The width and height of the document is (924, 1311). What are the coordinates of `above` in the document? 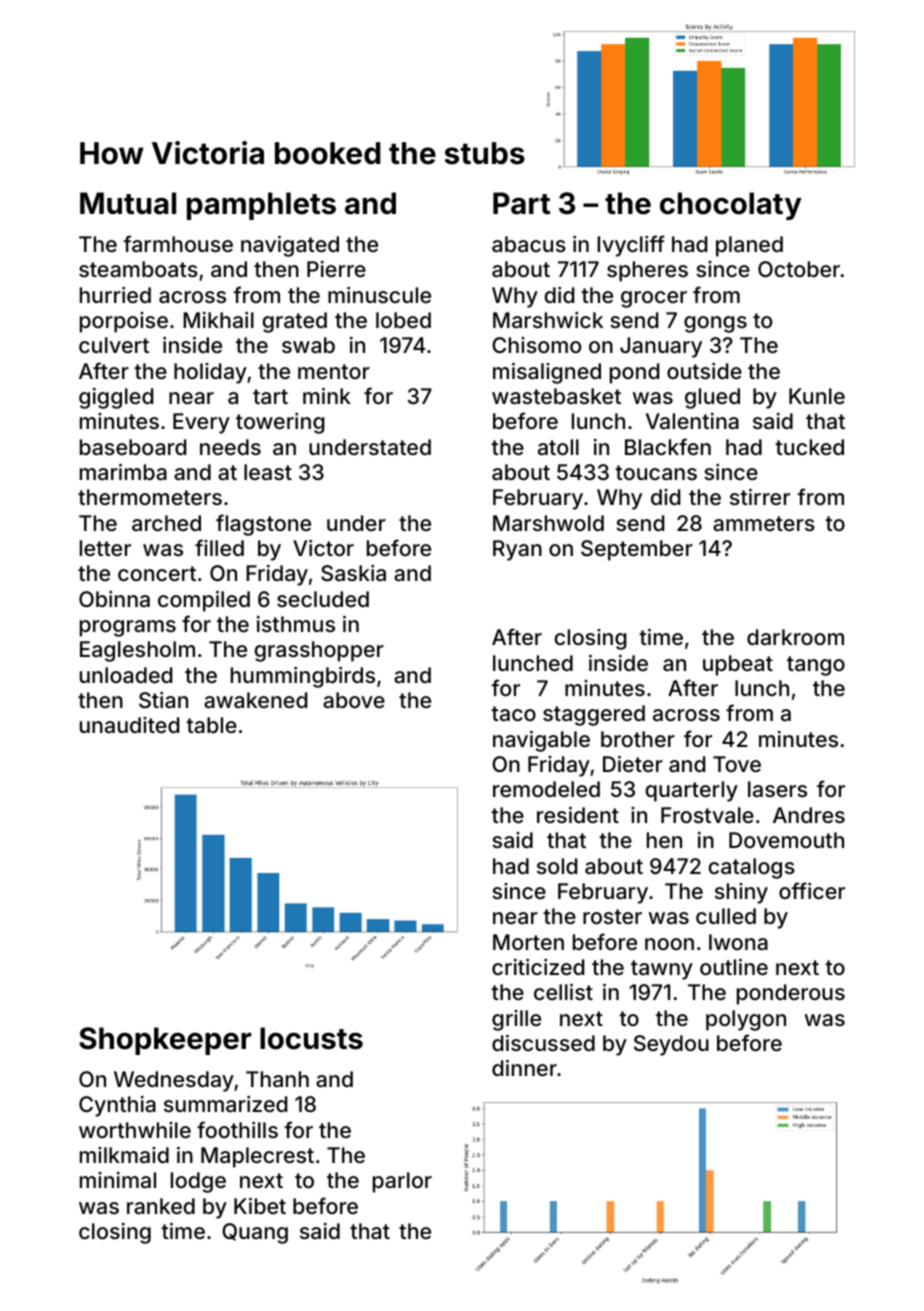 It's located at (354, 700).
